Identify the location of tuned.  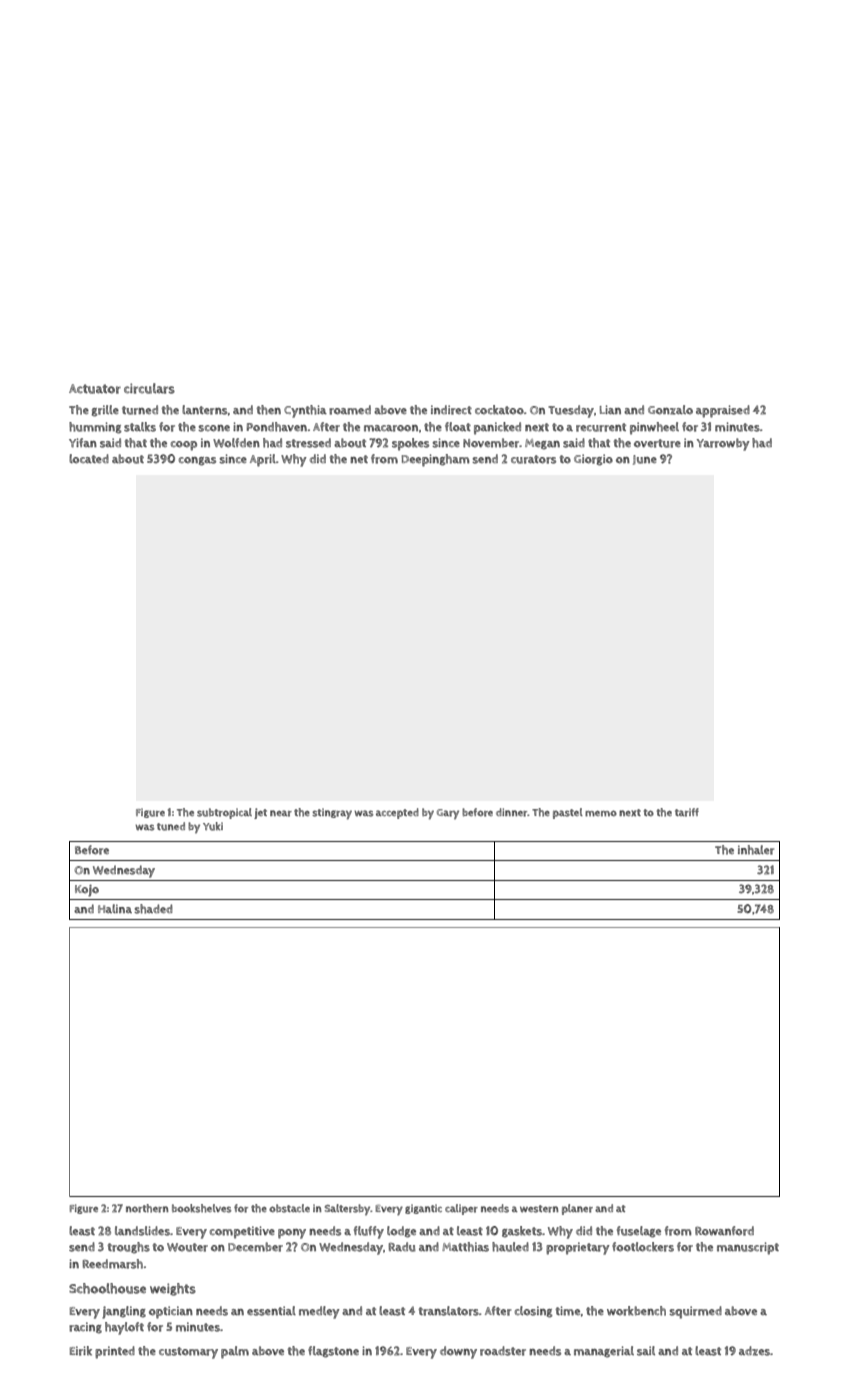
(171, 826).
